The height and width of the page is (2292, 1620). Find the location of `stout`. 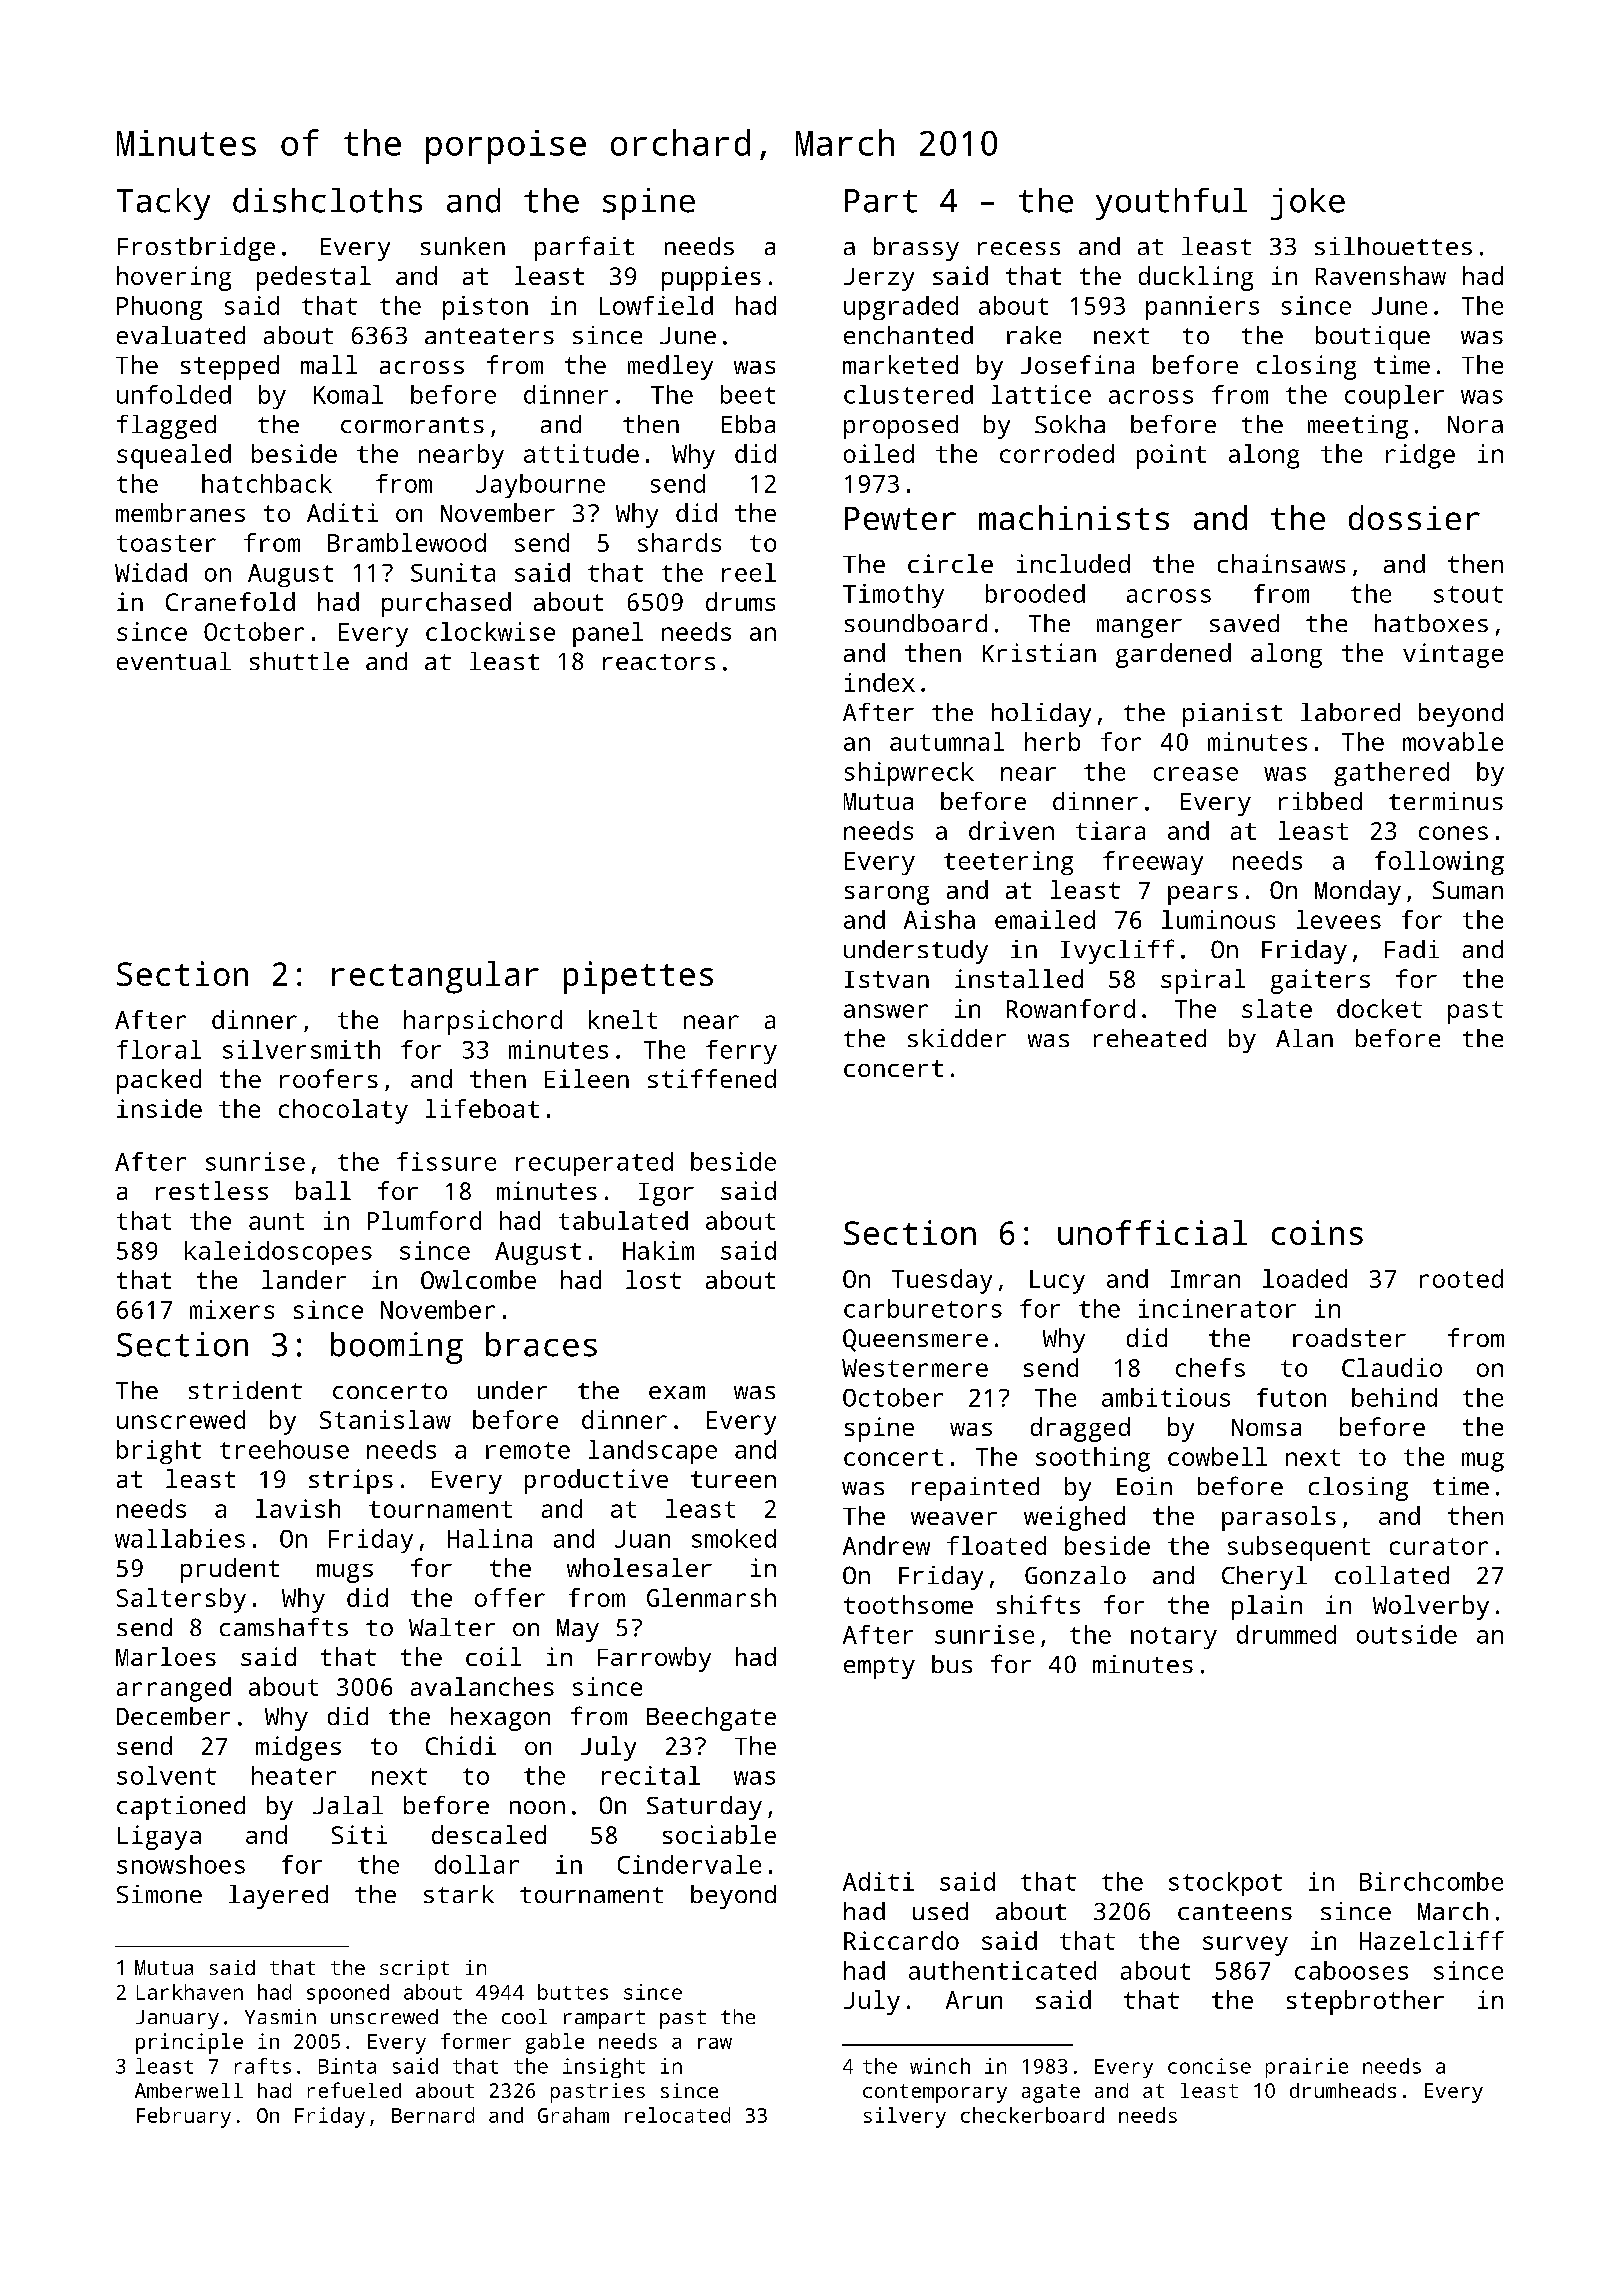

stout is located at coordinates (1468, 594).
